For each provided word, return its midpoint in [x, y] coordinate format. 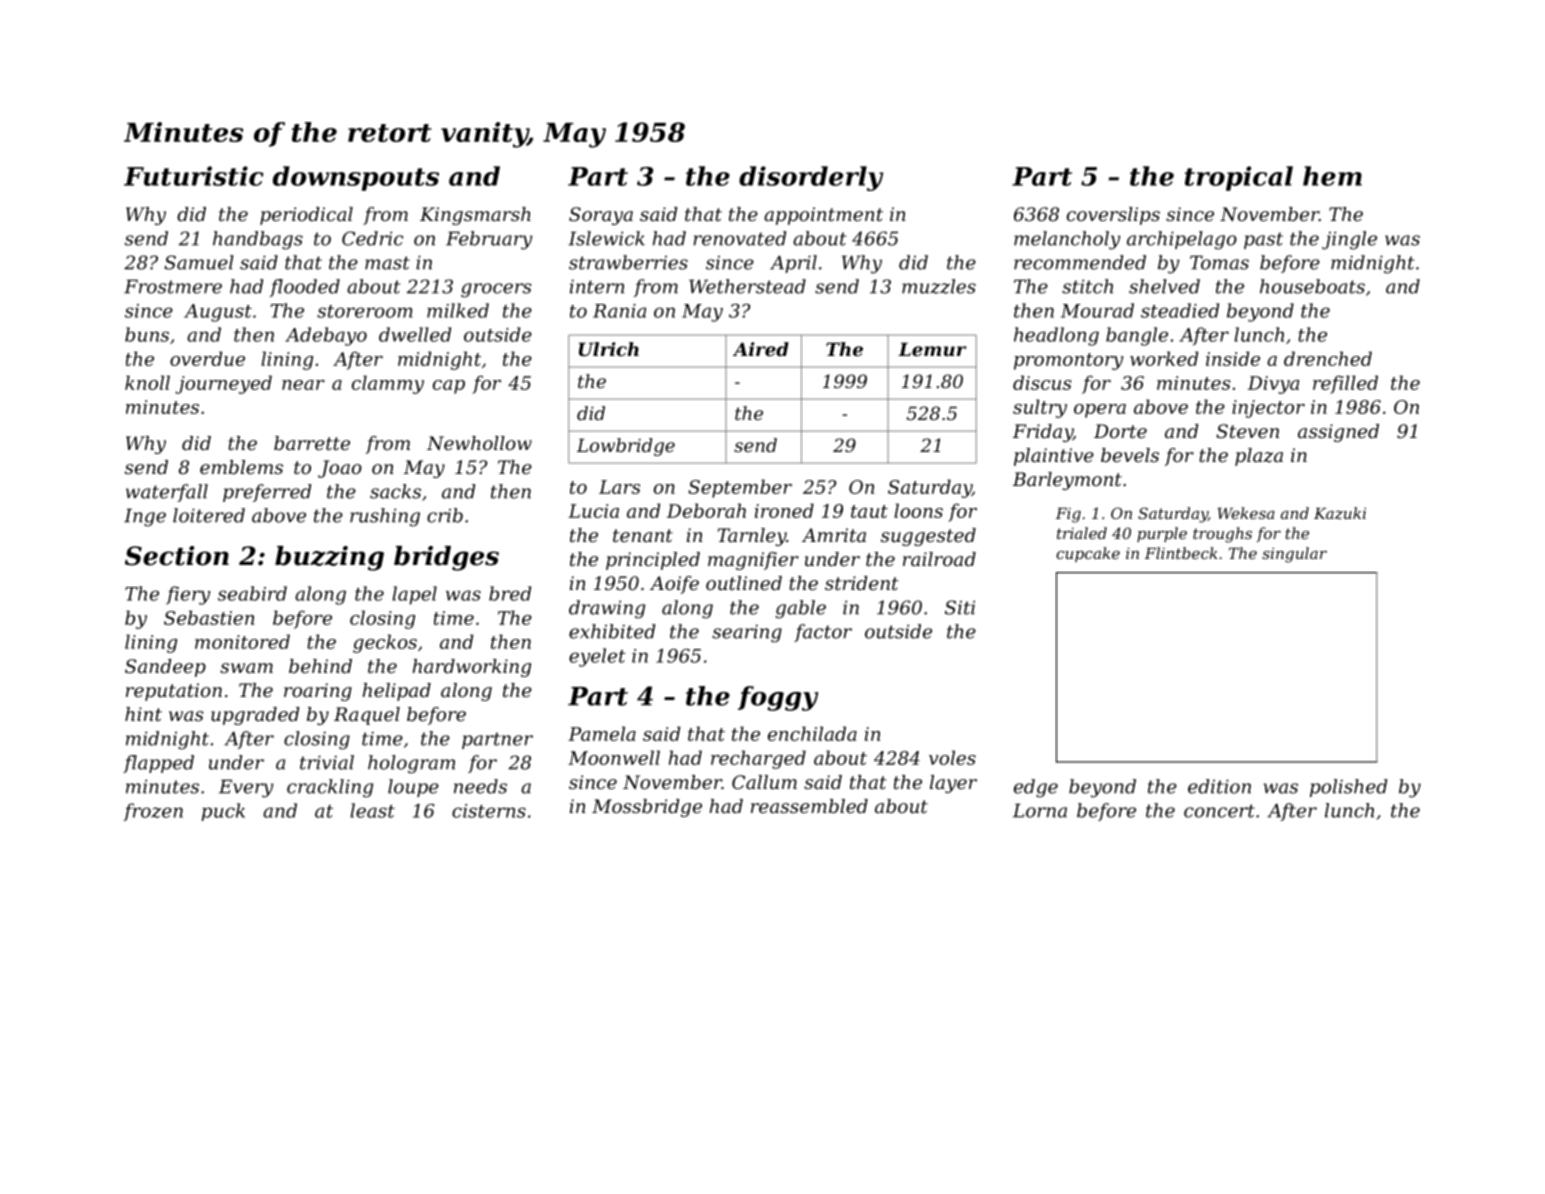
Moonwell [614, 757]
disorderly [811, 178]
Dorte [1120, 431]
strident [862, 583]
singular [1294, 555]
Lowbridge [626, 447]
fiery [188, 595]
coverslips [1113, 216]
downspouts [356, 178]
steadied [1180, 310]
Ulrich [609, 349]
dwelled [415, 334]
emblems [241, 467]
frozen [153, 812]
